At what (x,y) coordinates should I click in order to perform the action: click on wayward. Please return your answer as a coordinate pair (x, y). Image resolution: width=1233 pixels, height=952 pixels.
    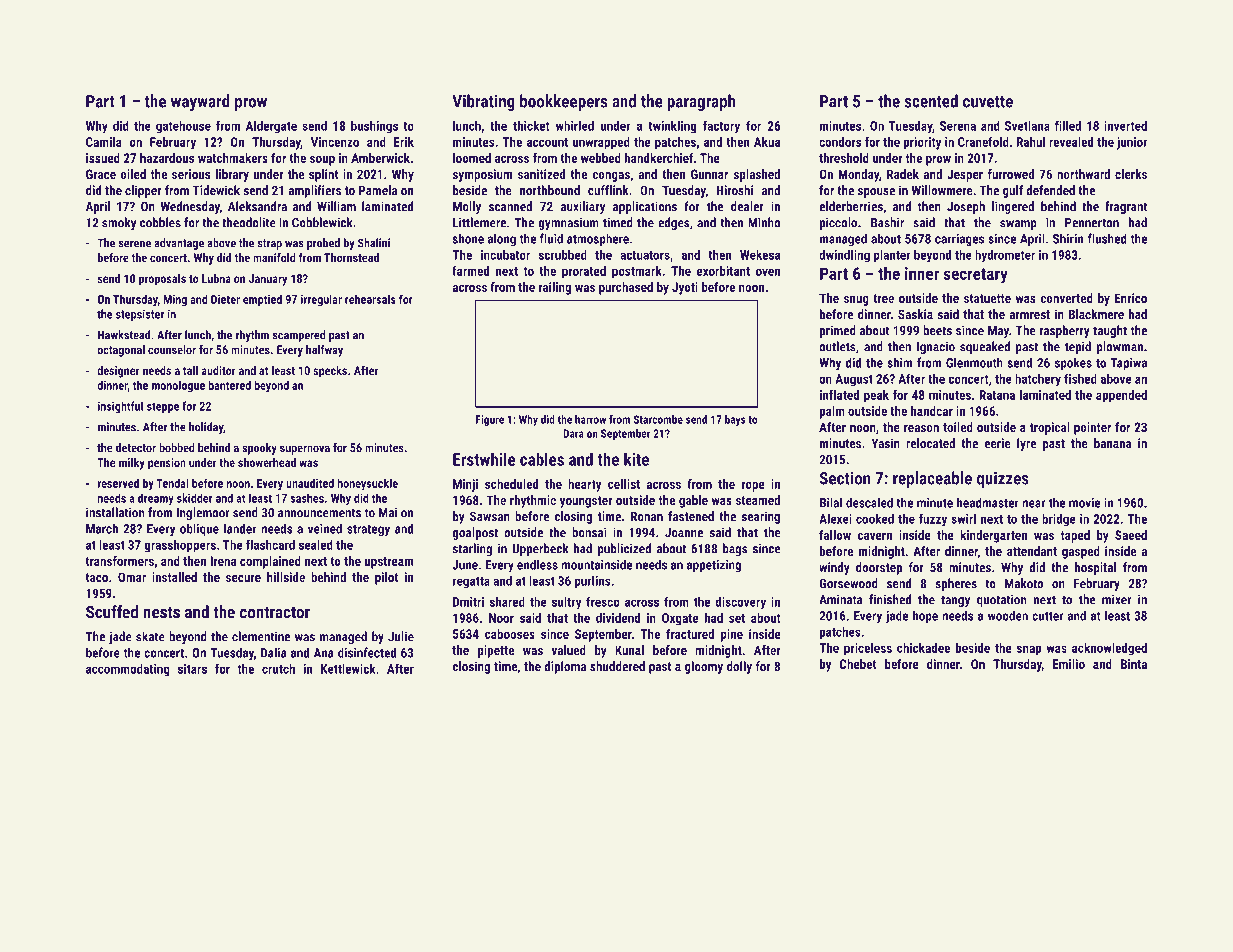
    Looking at the image, I should click on (200, 102).
